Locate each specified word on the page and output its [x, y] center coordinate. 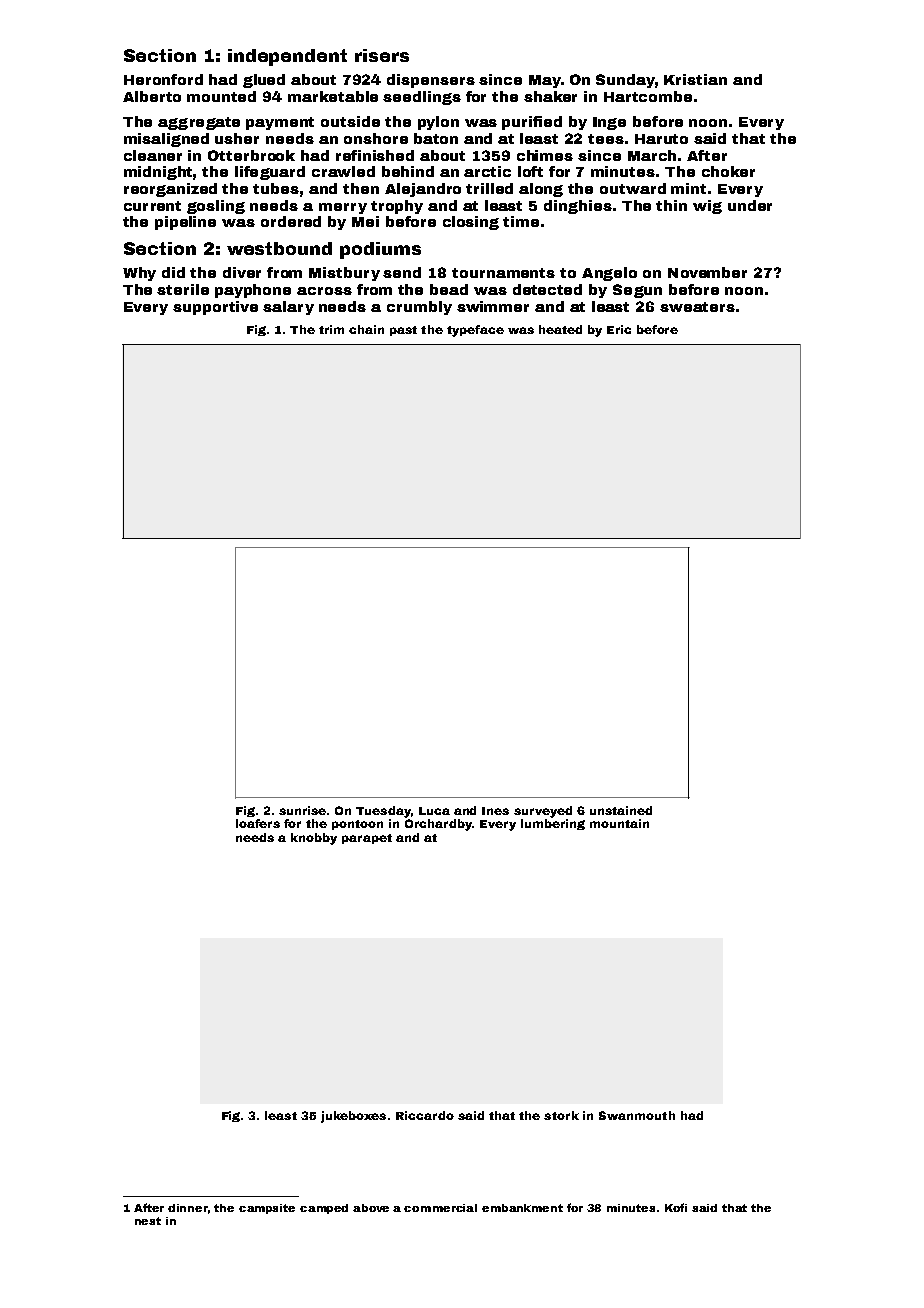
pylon [438, 123]
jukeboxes [353, 1117]
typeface [475, 331]
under [750, 205]
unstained [621, 810]
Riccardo [425, 1115]
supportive [215, 308]
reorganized [170, 190]
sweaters [697, 307]
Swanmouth [637, 1115]
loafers [258, 823]
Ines [495, 811]
